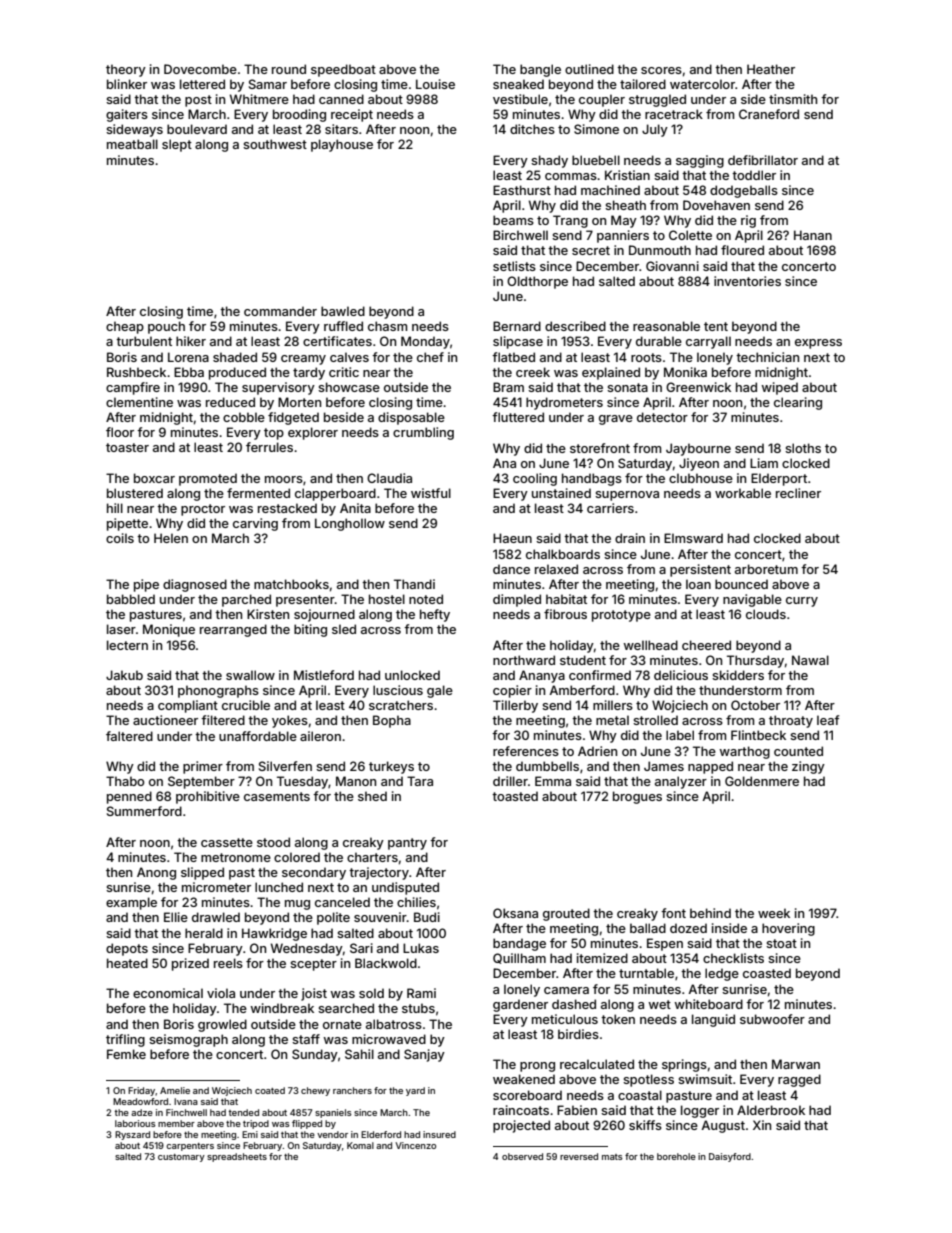  Describe the element at coordinates (702, 84) in the page. I see `watercolor` at that location.
